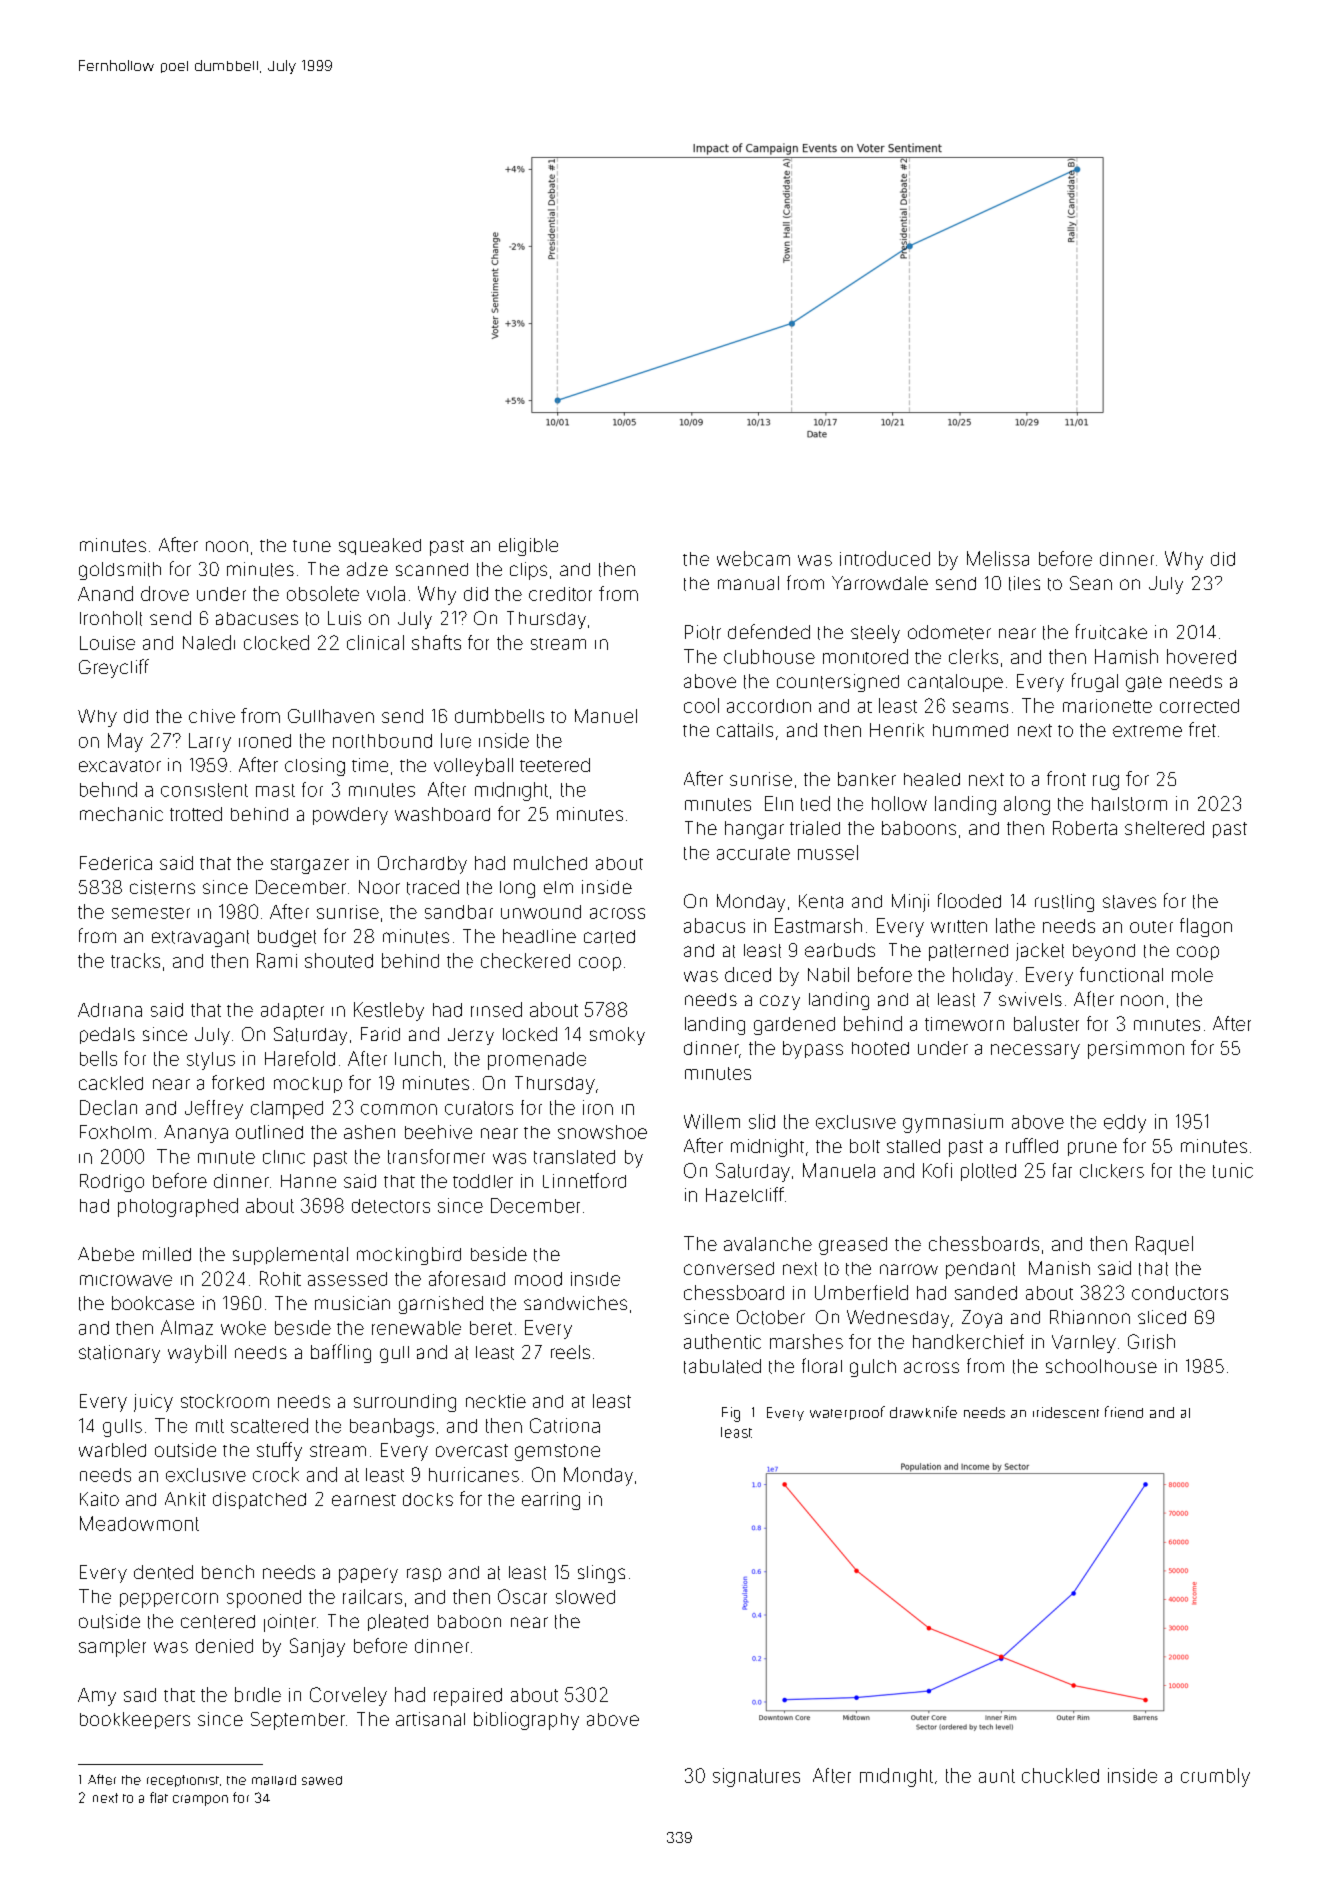  What do you see at coordinates (997, 1776) in the image?
I see `aunt` at bounding box center [997, 1776].
